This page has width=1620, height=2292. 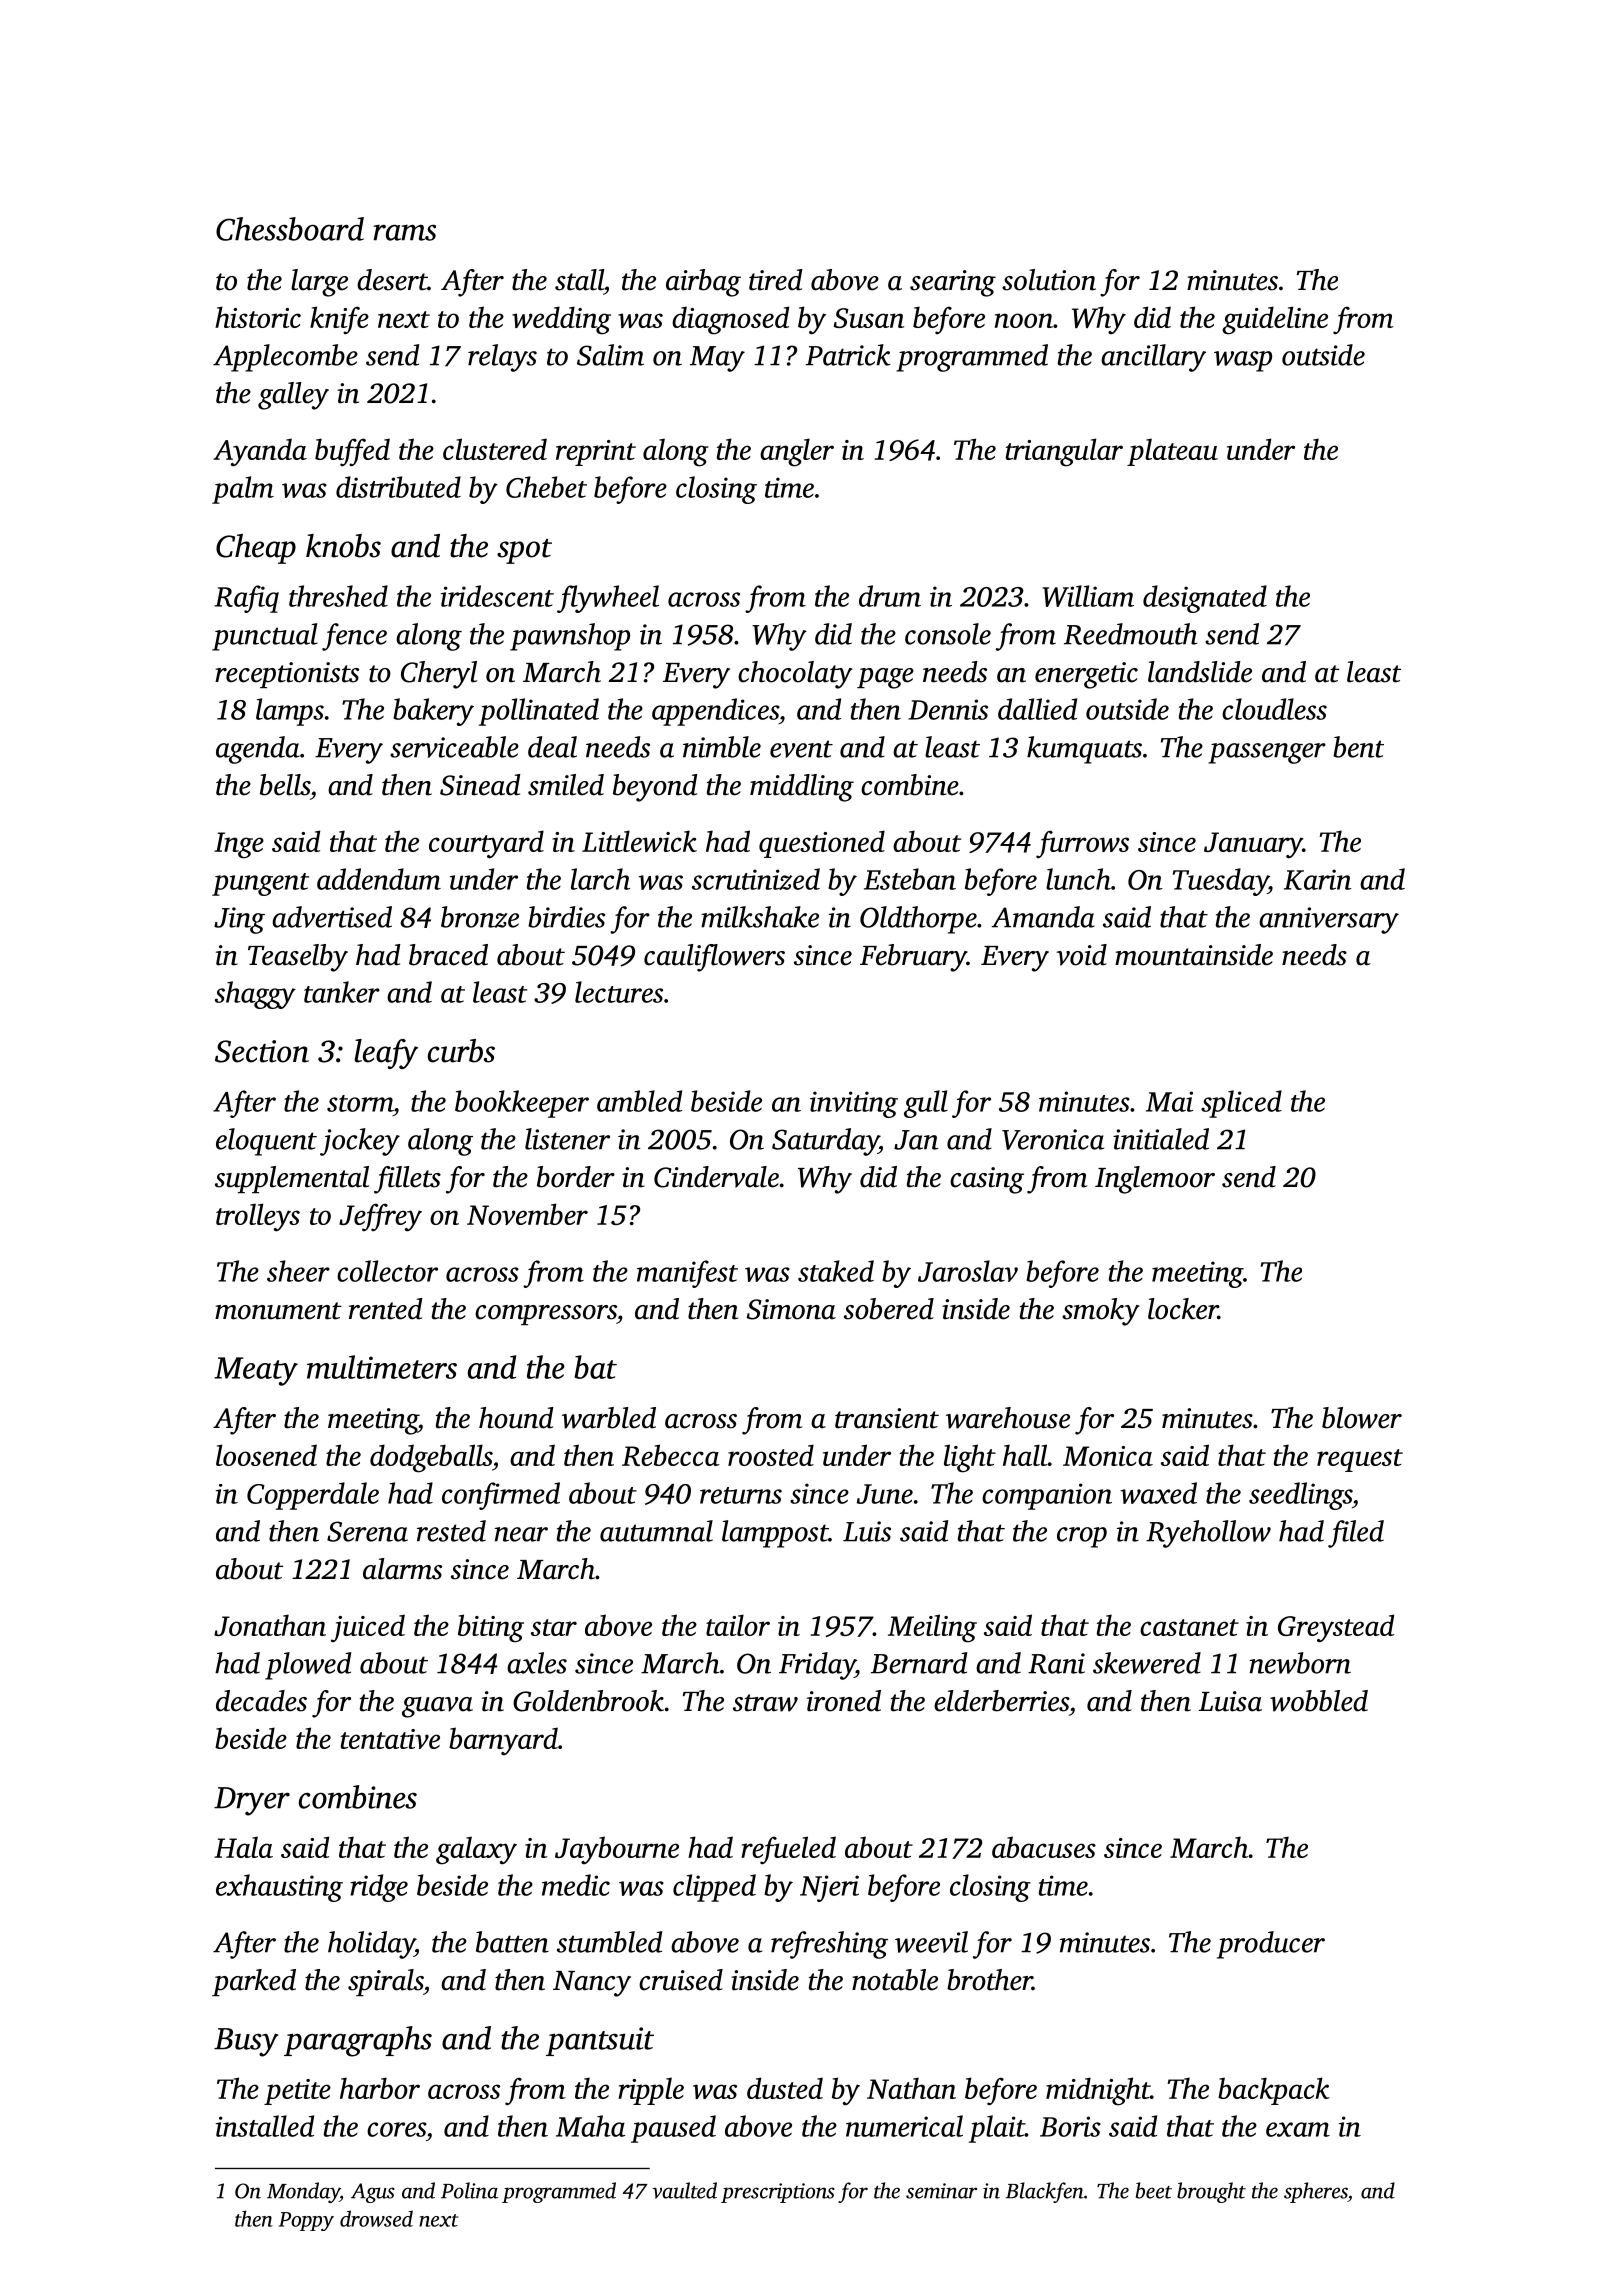 I want to click on Njeri, so click(x=829, y=1888).
